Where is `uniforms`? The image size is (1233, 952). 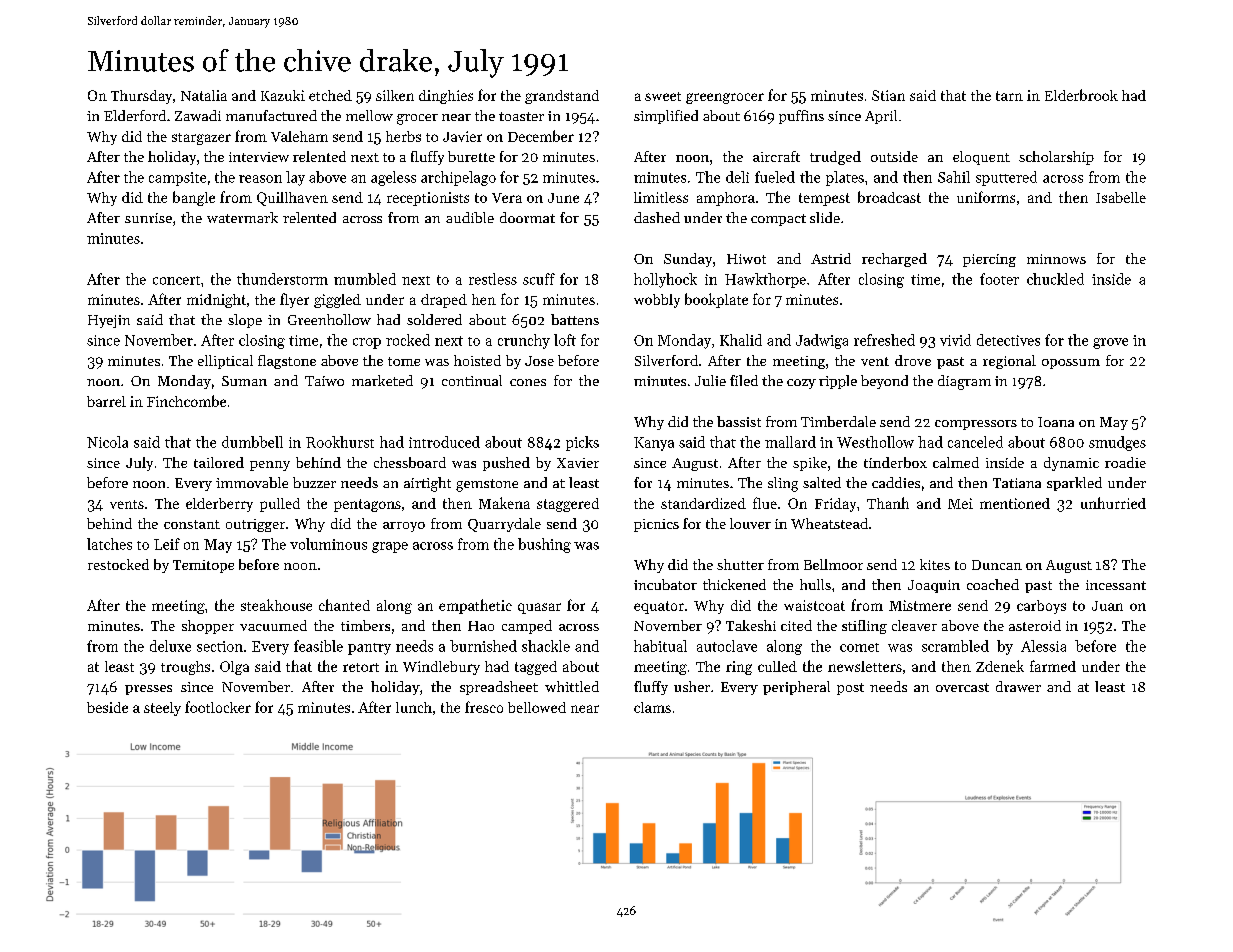
uniforms is located at coordinates (986, 197).
